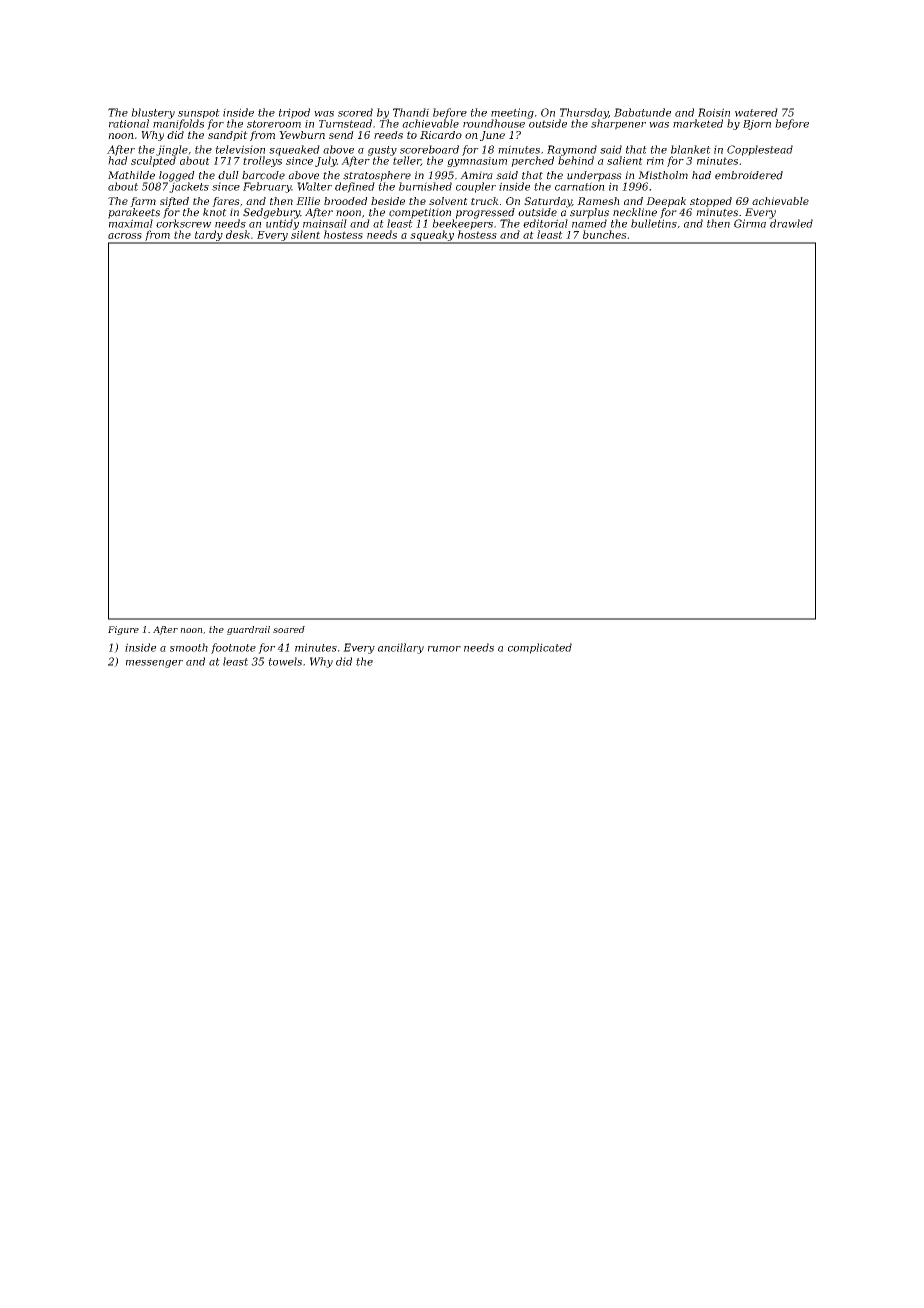 This screenshot has width=924, height=1308. I want to click on drawled, so click(791, 223).
